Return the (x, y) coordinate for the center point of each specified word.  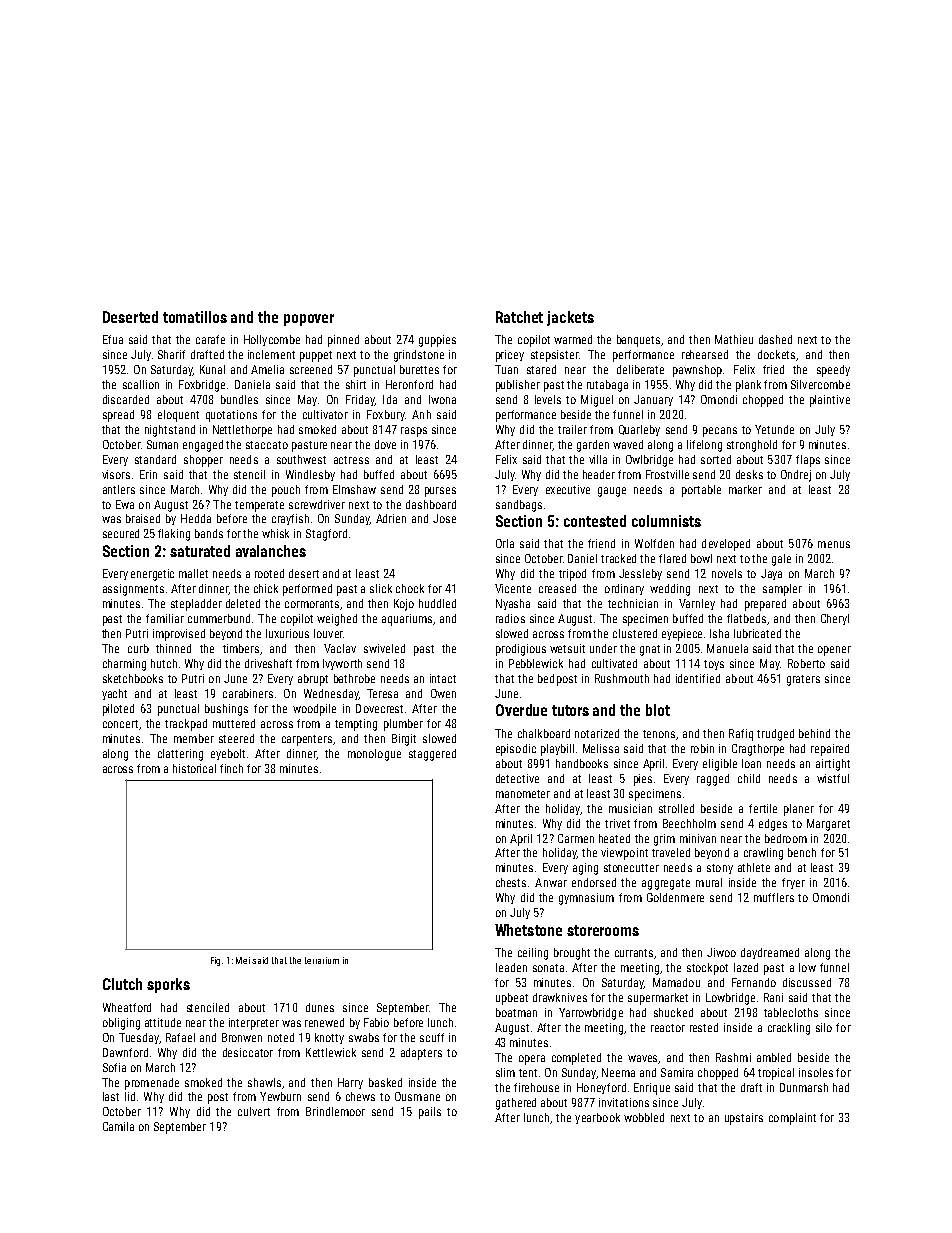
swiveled (384, 648)
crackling (789, 1029)
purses (440, 492)
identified (698, 678)
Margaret (828, 825)
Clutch (122, 984)
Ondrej (796, 476)
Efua (113, 339)
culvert (254, 1111)
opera (532, 1060)
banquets (638, 341)
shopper (203, 461)
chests (511, 882)
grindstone (419, 356)
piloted (118, 710)
